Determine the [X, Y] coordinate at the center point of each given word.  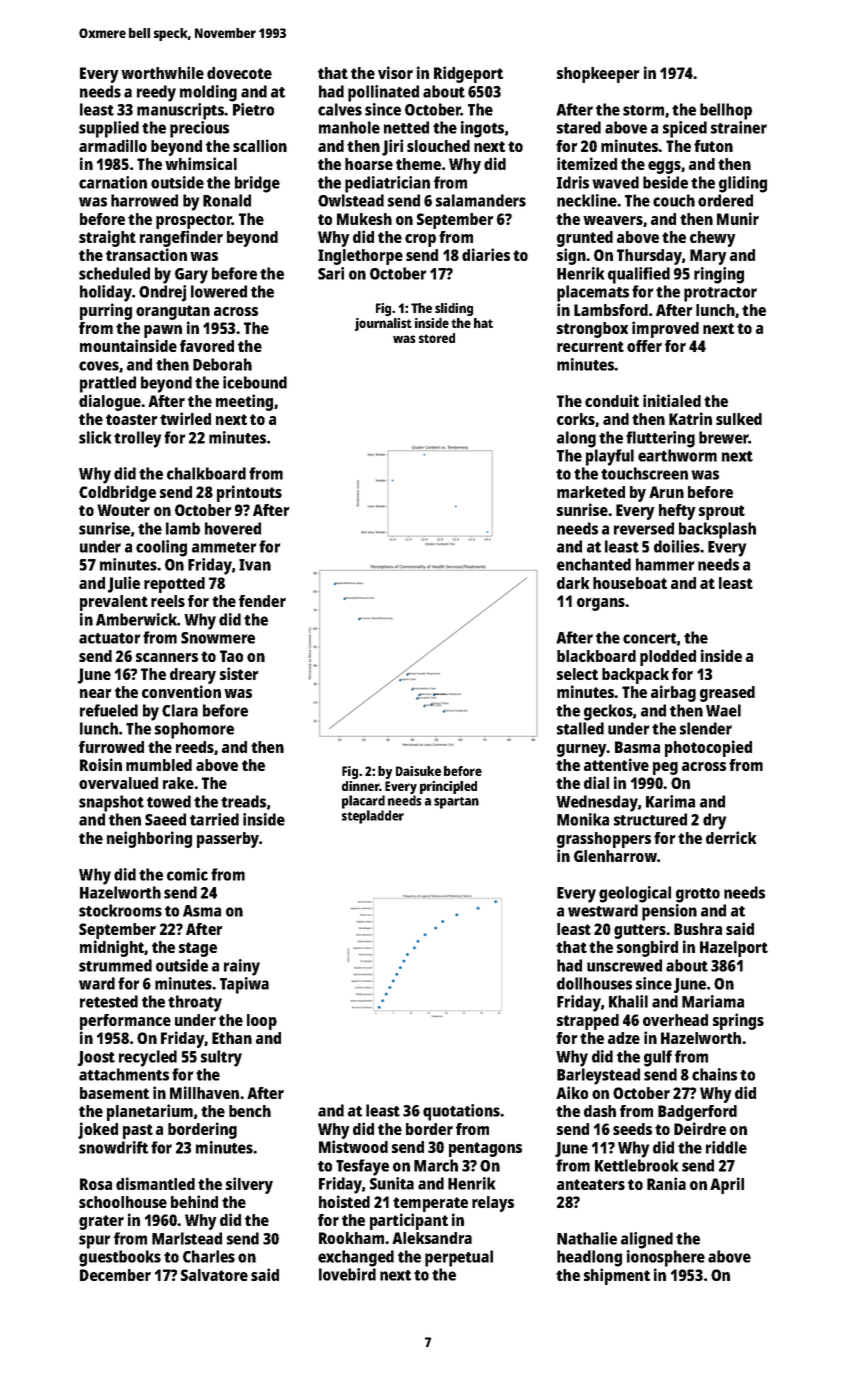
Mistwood [353, 1146]
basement [114, 1093]
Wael [723, 710]
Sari [331, 273]
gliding [743, 184]
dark [573, 583]
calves [340, 109]
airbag [673, 693]
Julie [124, 584]
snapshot [111, 803]
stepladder [373, 817]
